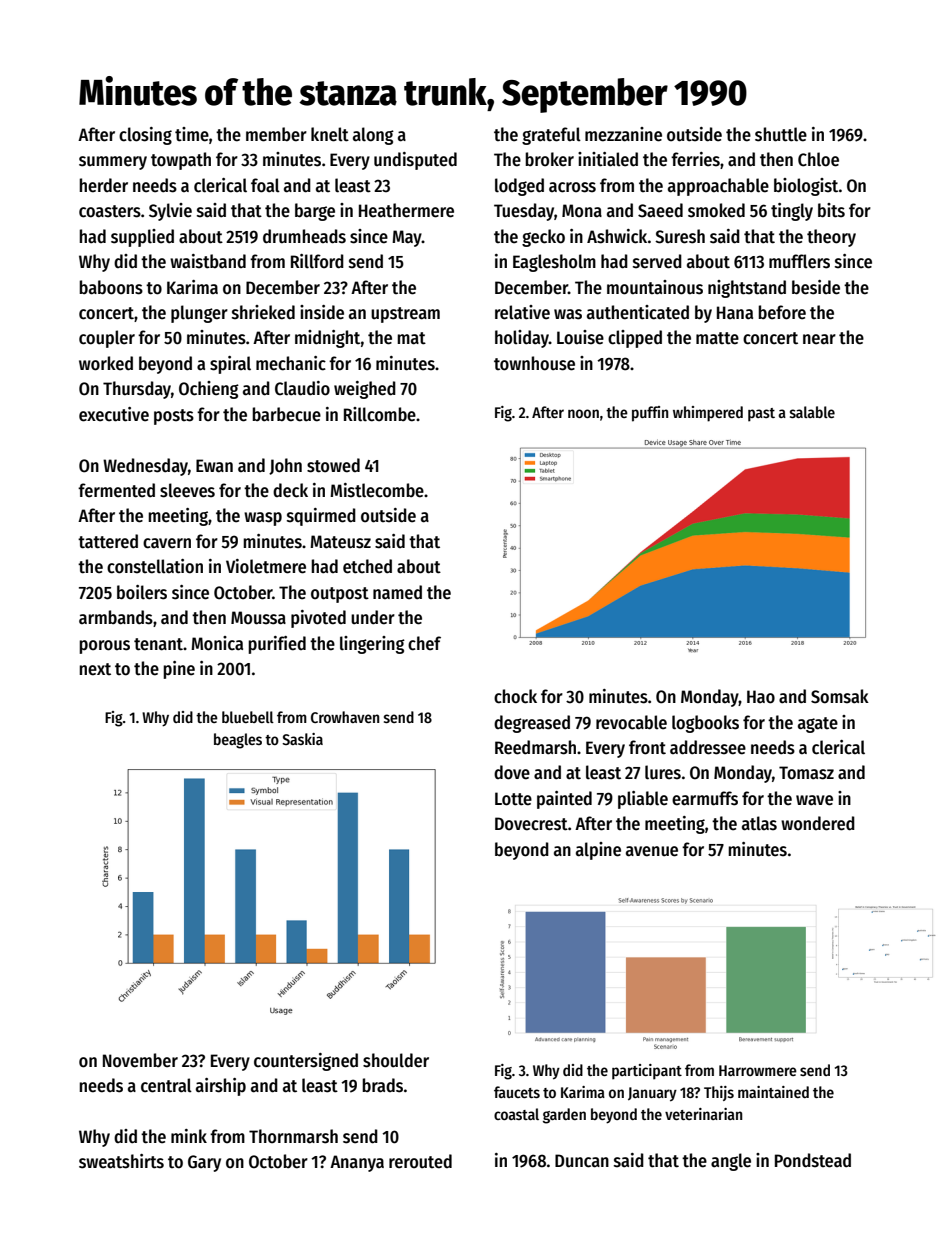 The image size is (952, 1233). I want to click on tattered, so click(108, 541).
